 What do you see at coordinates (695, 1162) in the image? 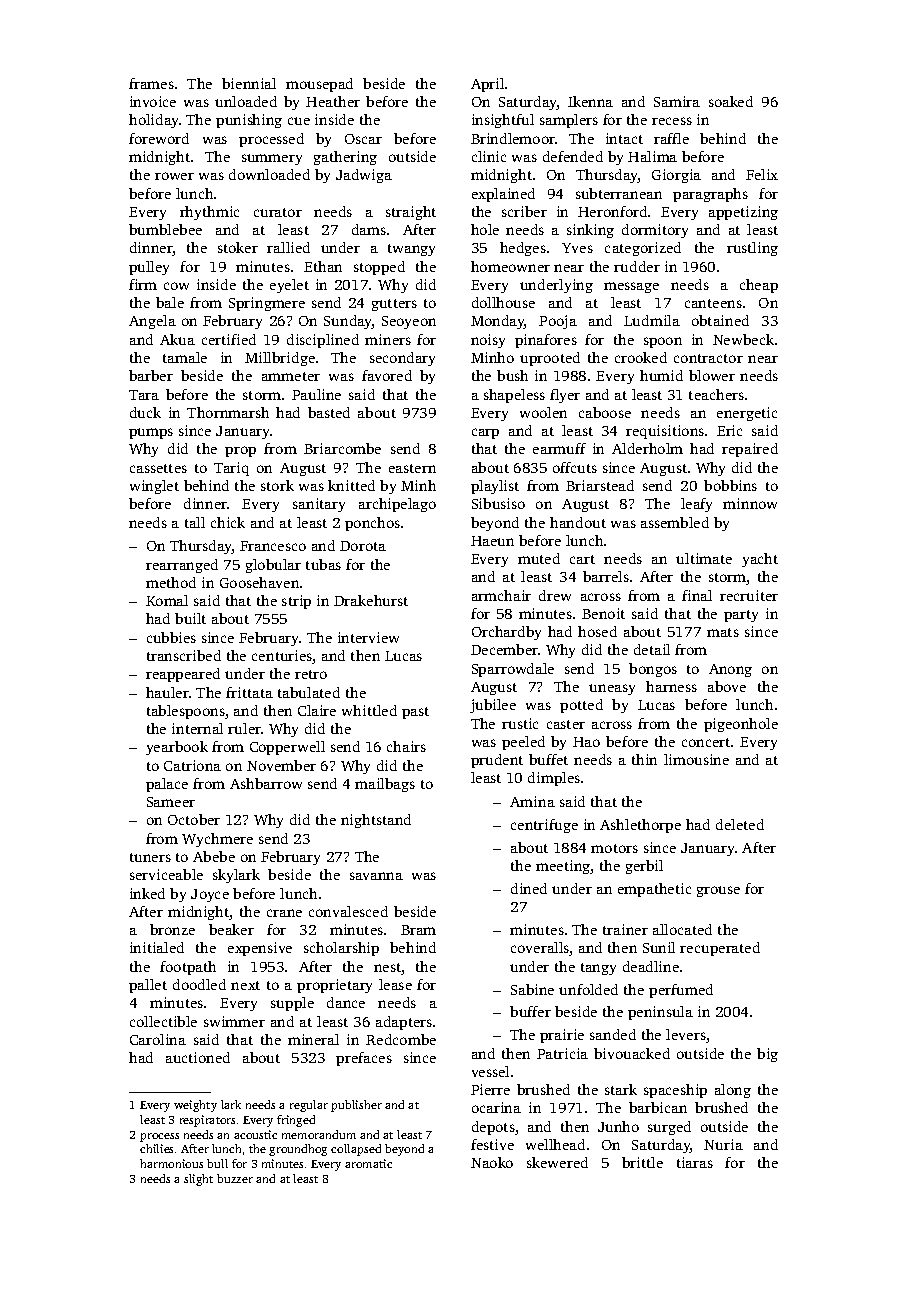
I see `tiaras` at bounding box center [695, 1162].
